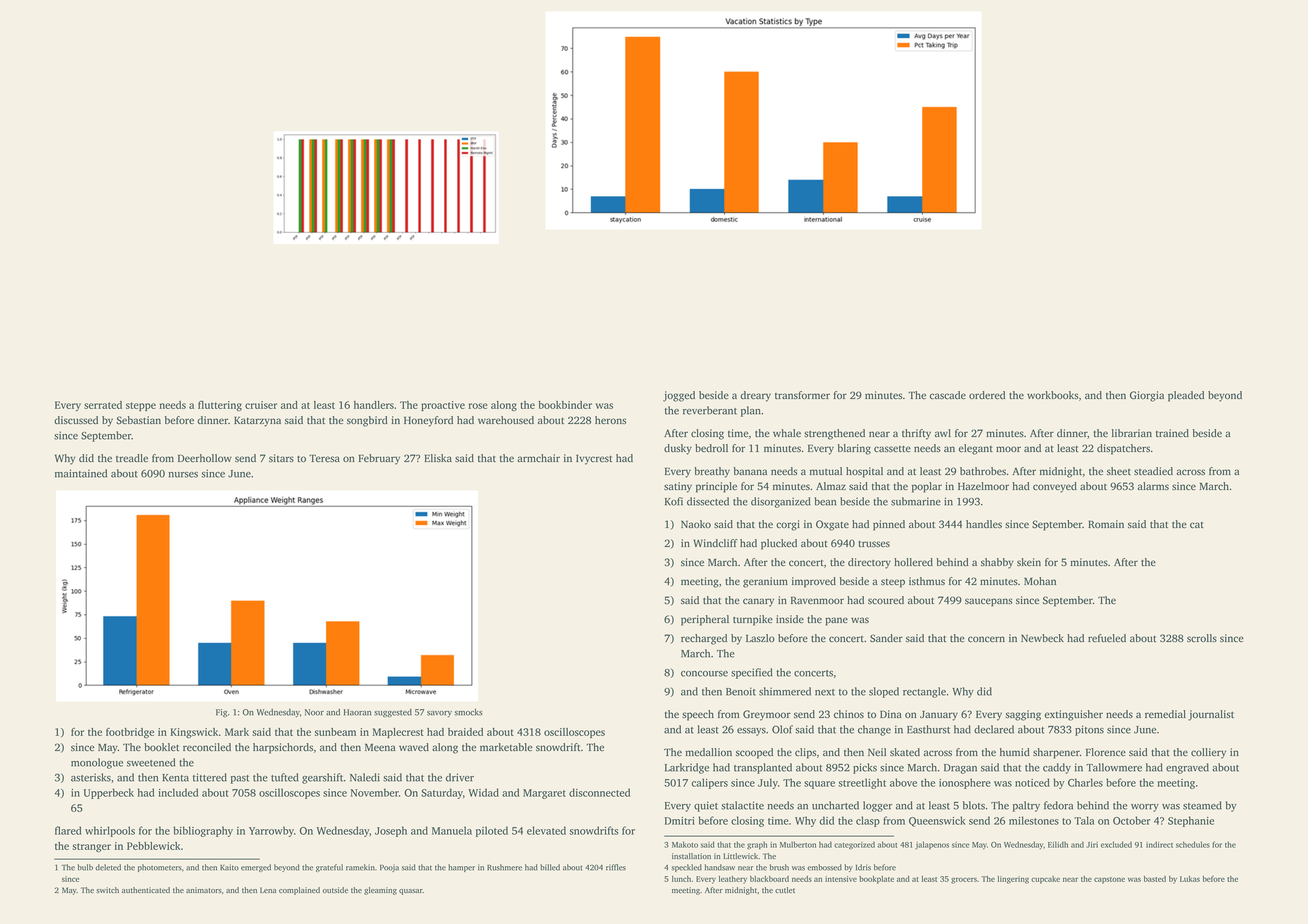 This document has height=924, width=1308. I want to click on switch, so click(107, 890).
